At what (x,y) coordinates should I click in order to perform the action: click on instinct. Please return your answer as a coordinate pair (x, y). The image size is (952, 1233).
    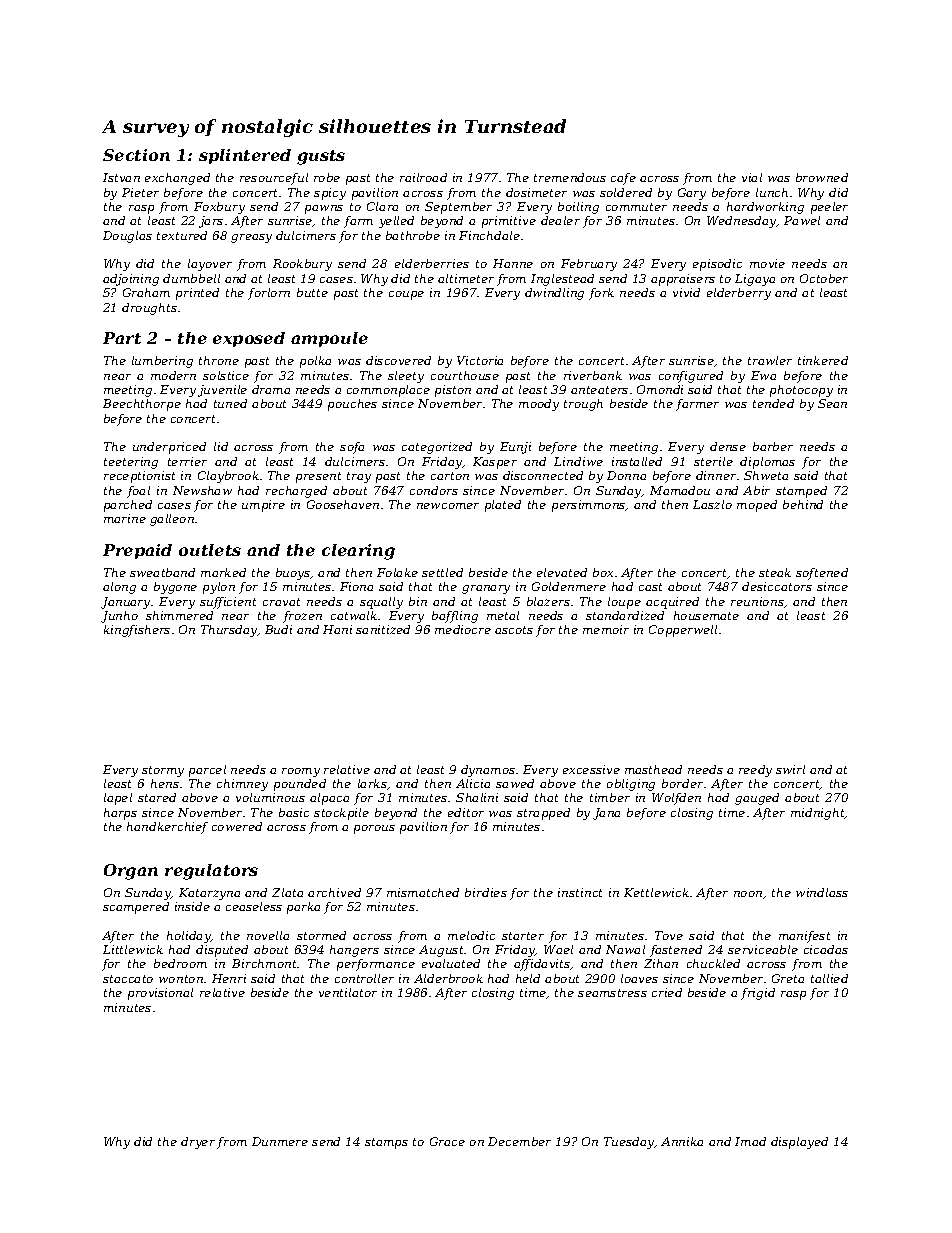
    Looking at the image, I should click on (580, 892).
